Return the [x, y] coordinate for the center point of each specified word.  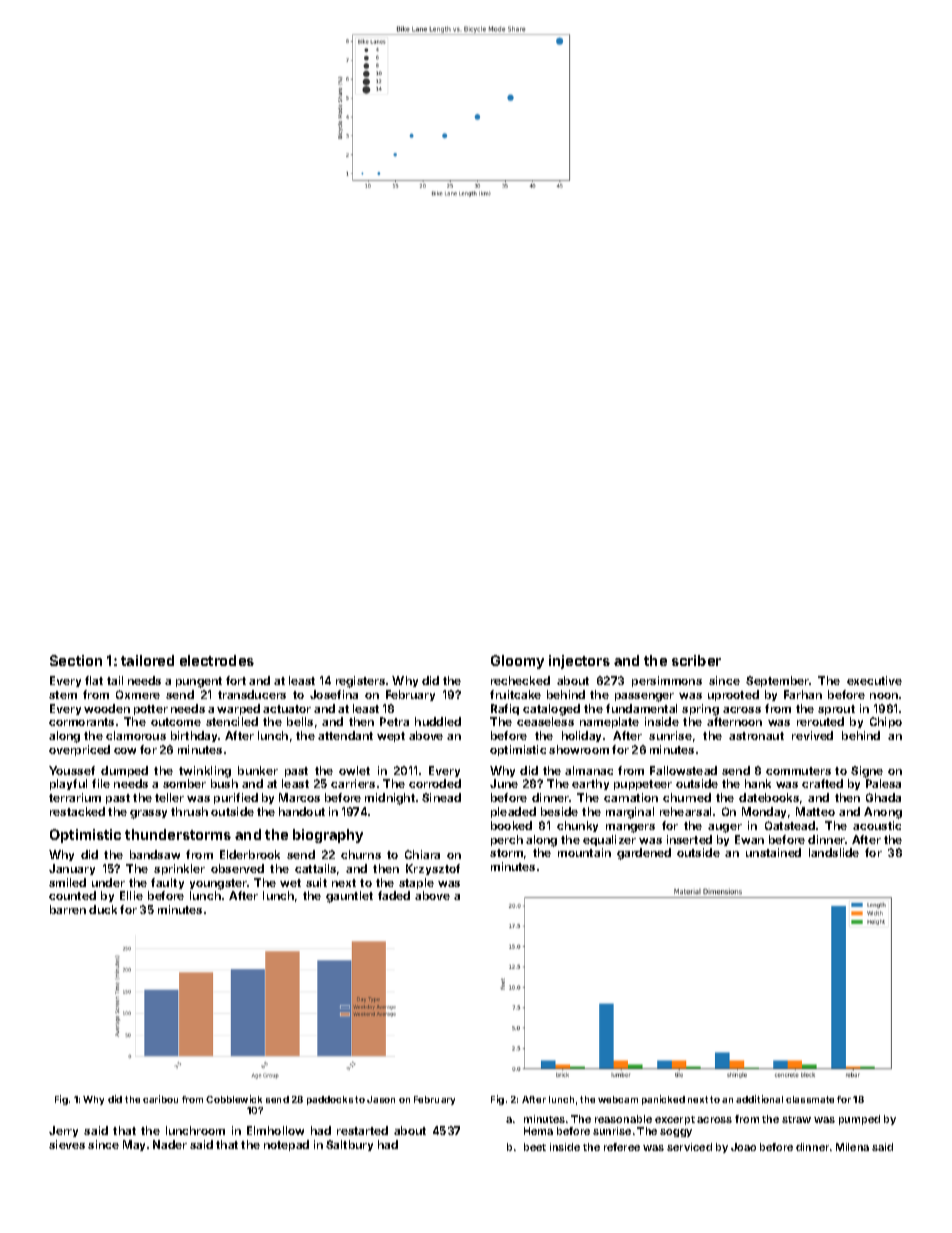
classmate [810, 1099]
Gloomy [517, 662]
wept [391, 737]
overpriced [79, 750]
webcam [618, 1099]
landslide [834, 852]
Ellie [131, 895]
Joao [743, 1147]
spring [700, 710]
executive [874, 680]
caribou [160, 1099]
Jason [381, 1099]
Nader [170, 1144]
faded [394, 895]
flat [94, 680]
